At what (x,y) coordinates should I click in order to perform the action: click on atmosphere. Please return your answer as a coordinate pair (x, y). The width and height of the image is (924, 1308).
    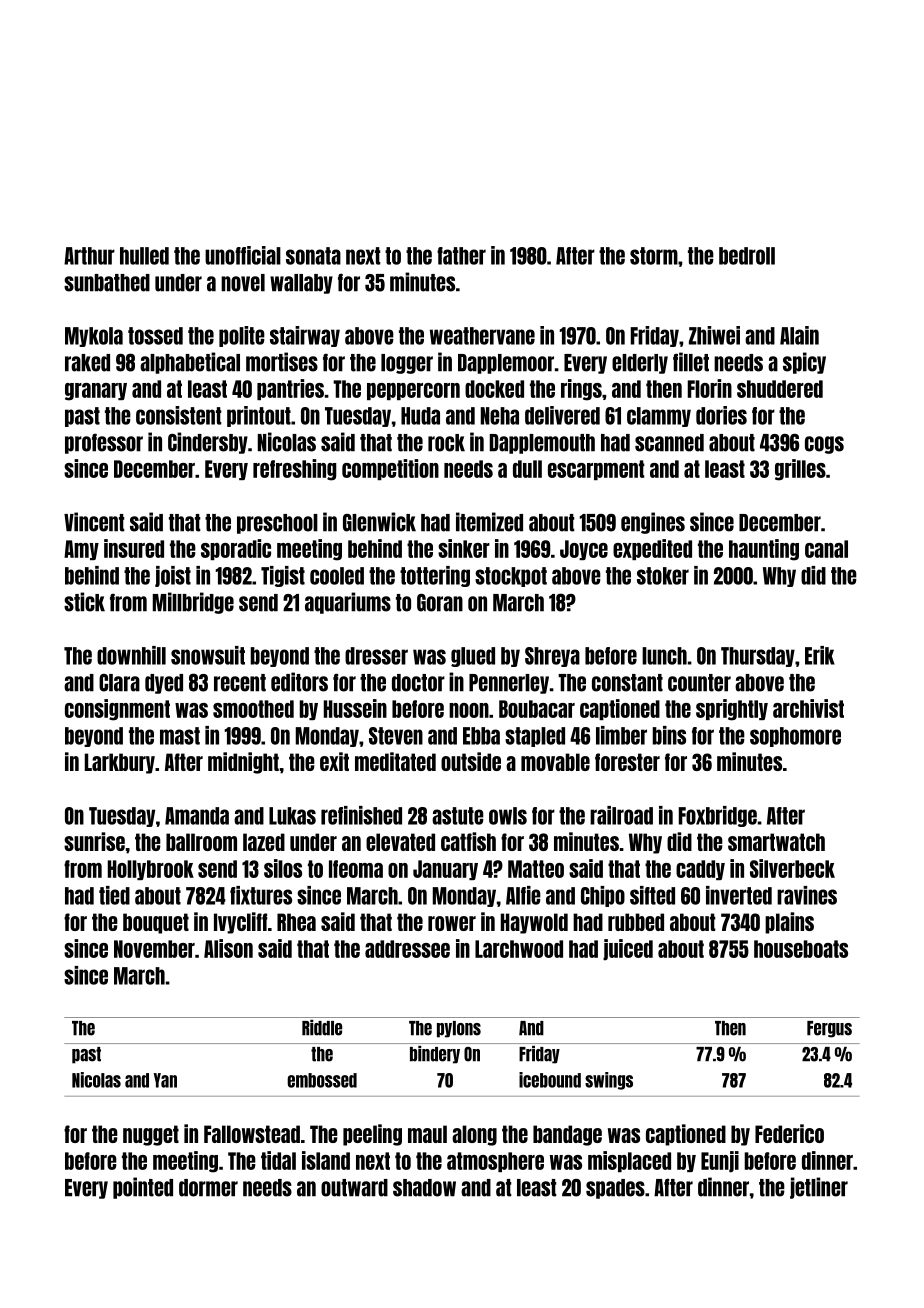
    Looking at the image, I should click on (495, 1162).
